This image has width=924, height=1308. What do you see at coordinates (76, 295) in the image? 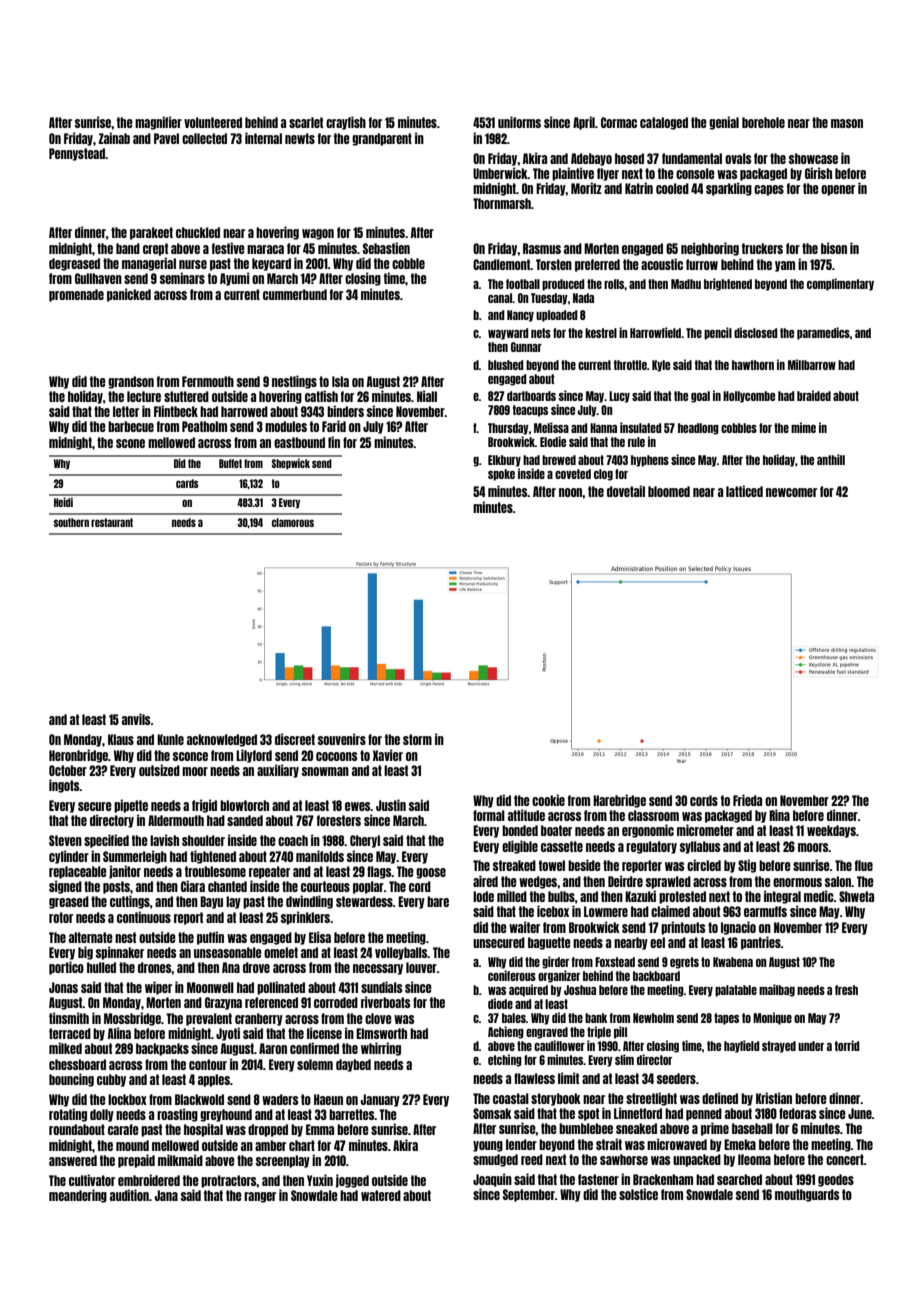
I see `promenade` at bounding box center [76, 295].
